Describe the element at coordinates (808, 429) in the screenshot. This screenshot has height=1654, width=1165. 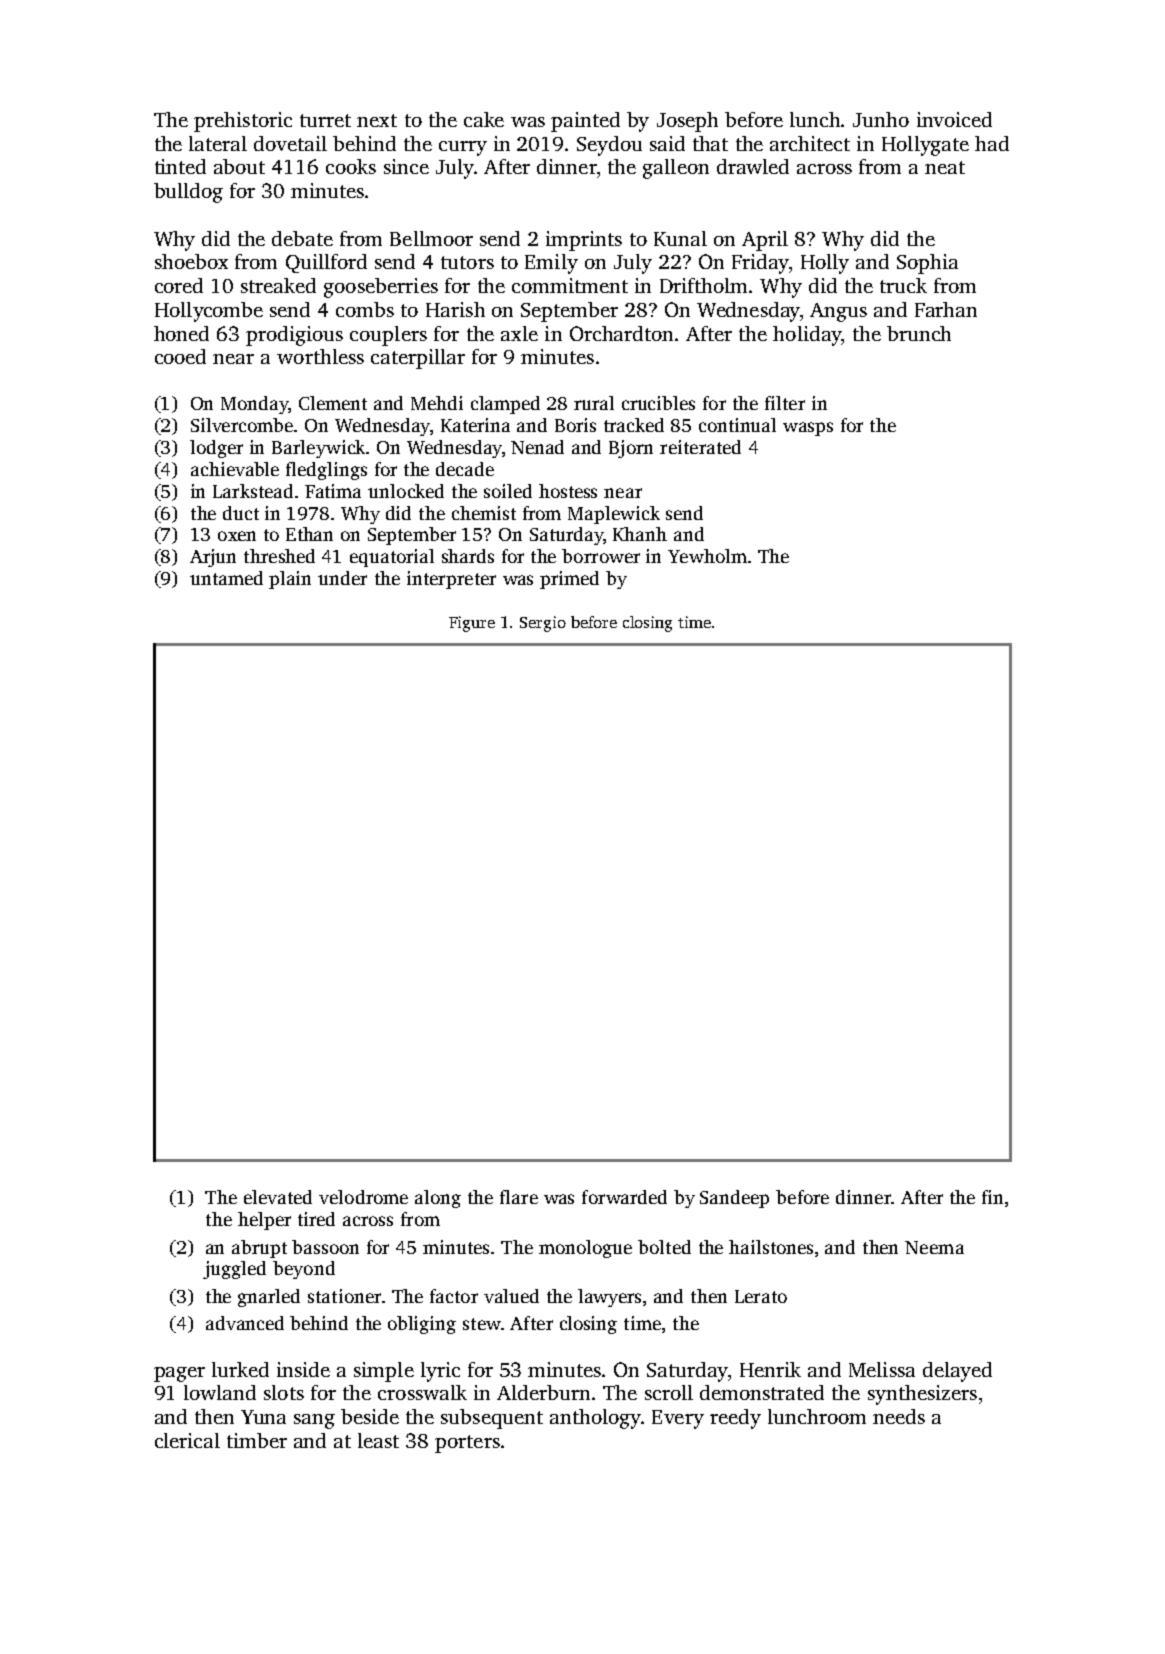
I see `wasps` at that location.
